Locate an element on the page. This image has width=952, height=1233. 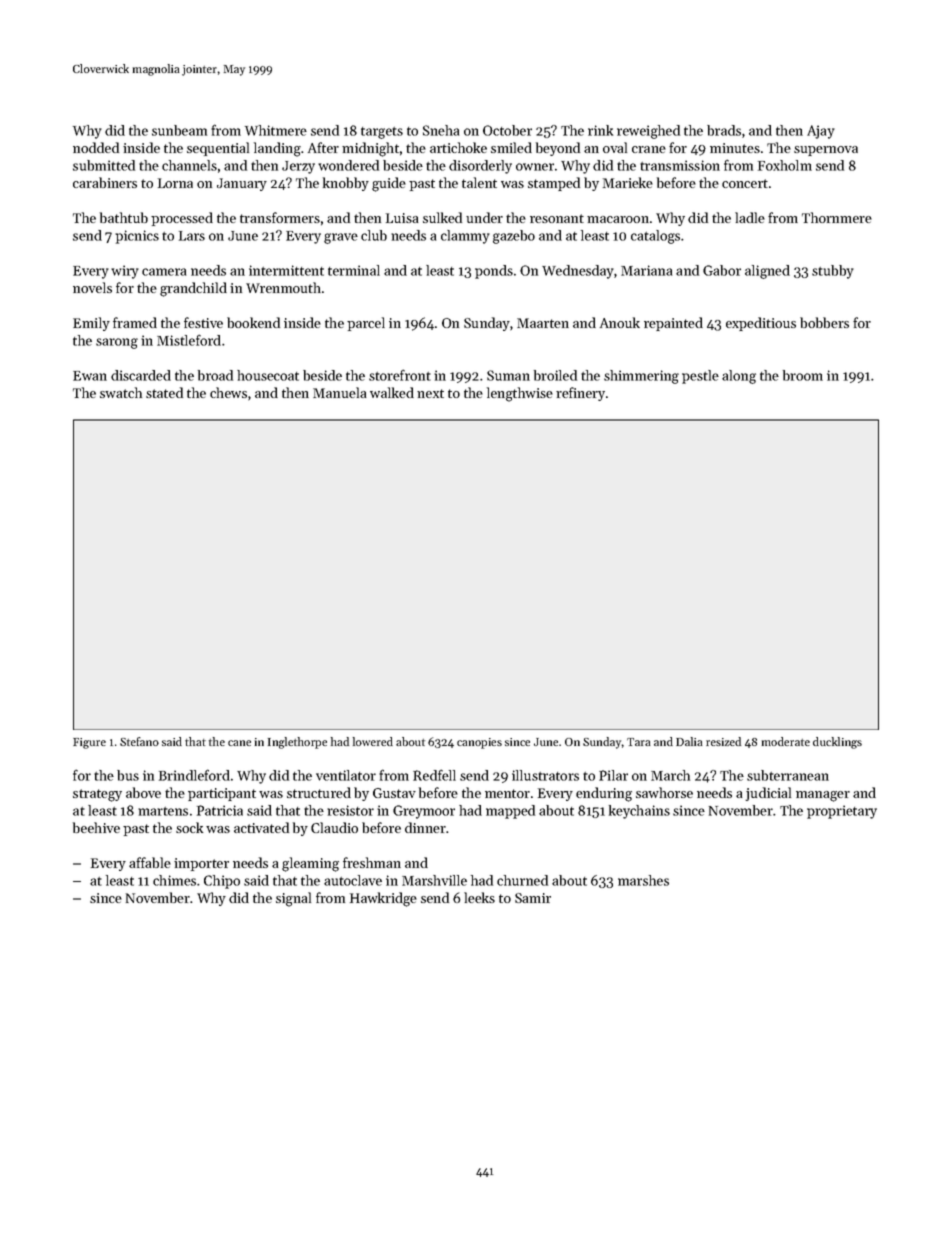
Stefano is located at coordinates (139, 741).
